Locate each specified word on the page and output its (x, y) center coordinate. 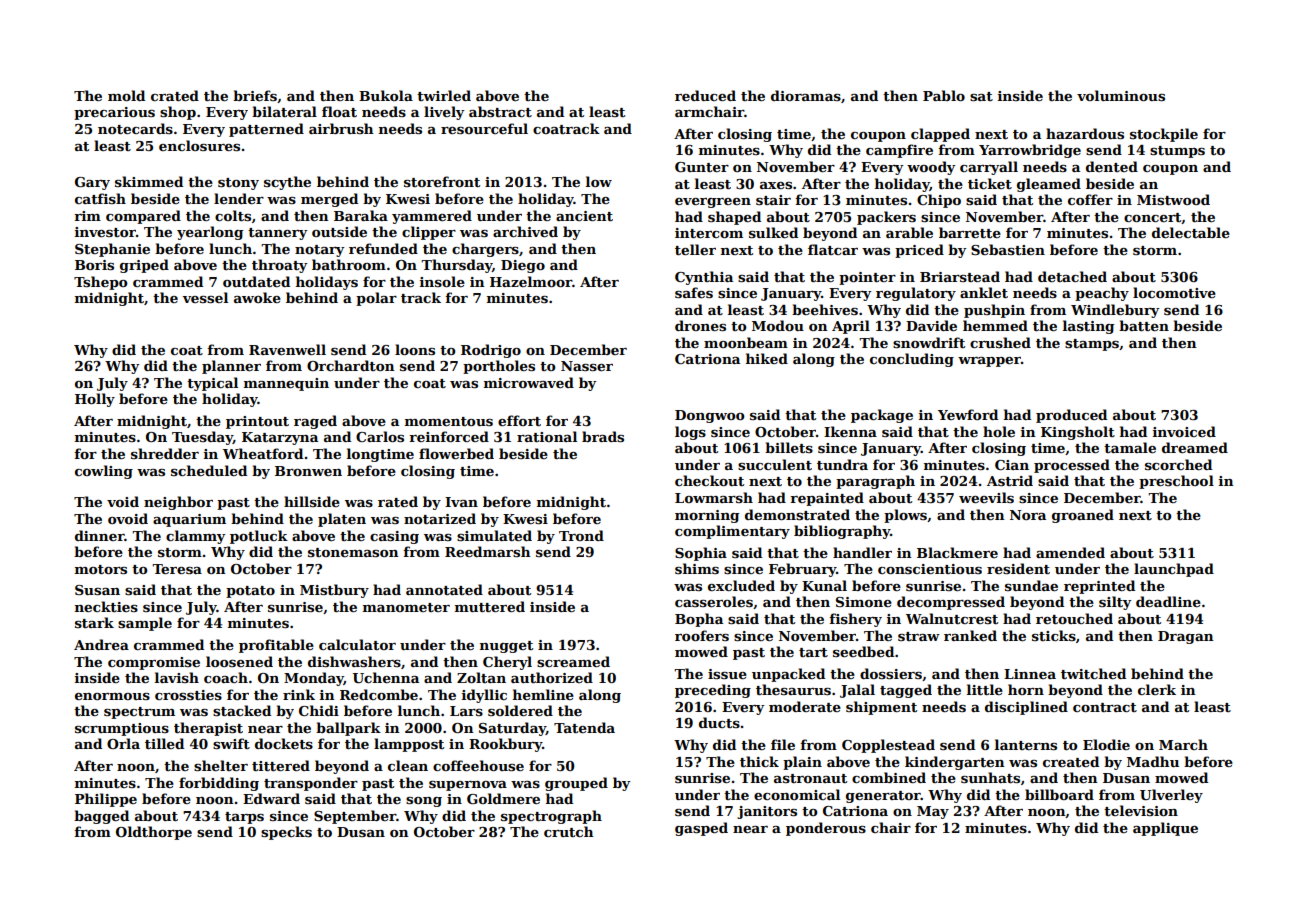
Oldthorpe (154, 833)
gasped (701, 829)
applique (1165, 829)
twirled (444, 95)
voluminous (1121, 95)
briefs (255, 95)
